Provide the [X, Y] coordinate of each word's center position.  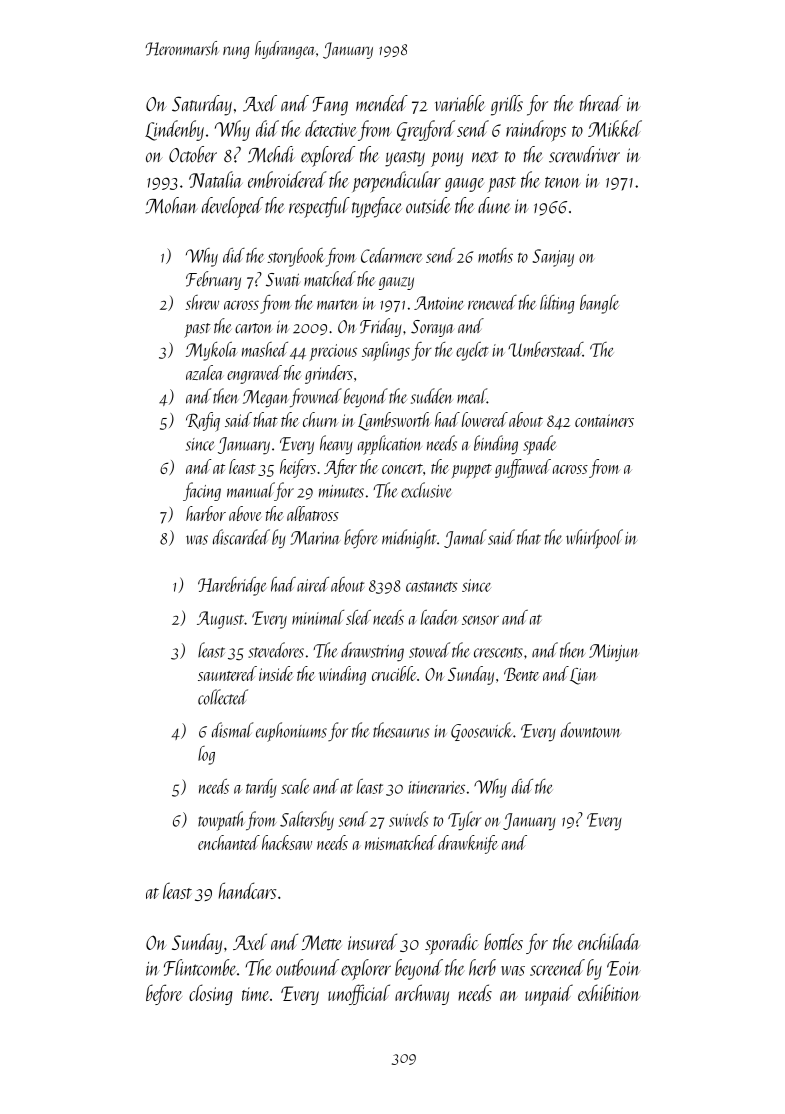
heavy [336, 445]
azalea [204, 372]
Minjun [614, 652]
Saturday [202, 105]
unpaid [549, 995]
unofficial [359, 994]
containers [604, 420]
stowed [429, 650]
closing [211, 994]
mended [382, 103]
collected [223, 697]
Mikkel [615, 128]
